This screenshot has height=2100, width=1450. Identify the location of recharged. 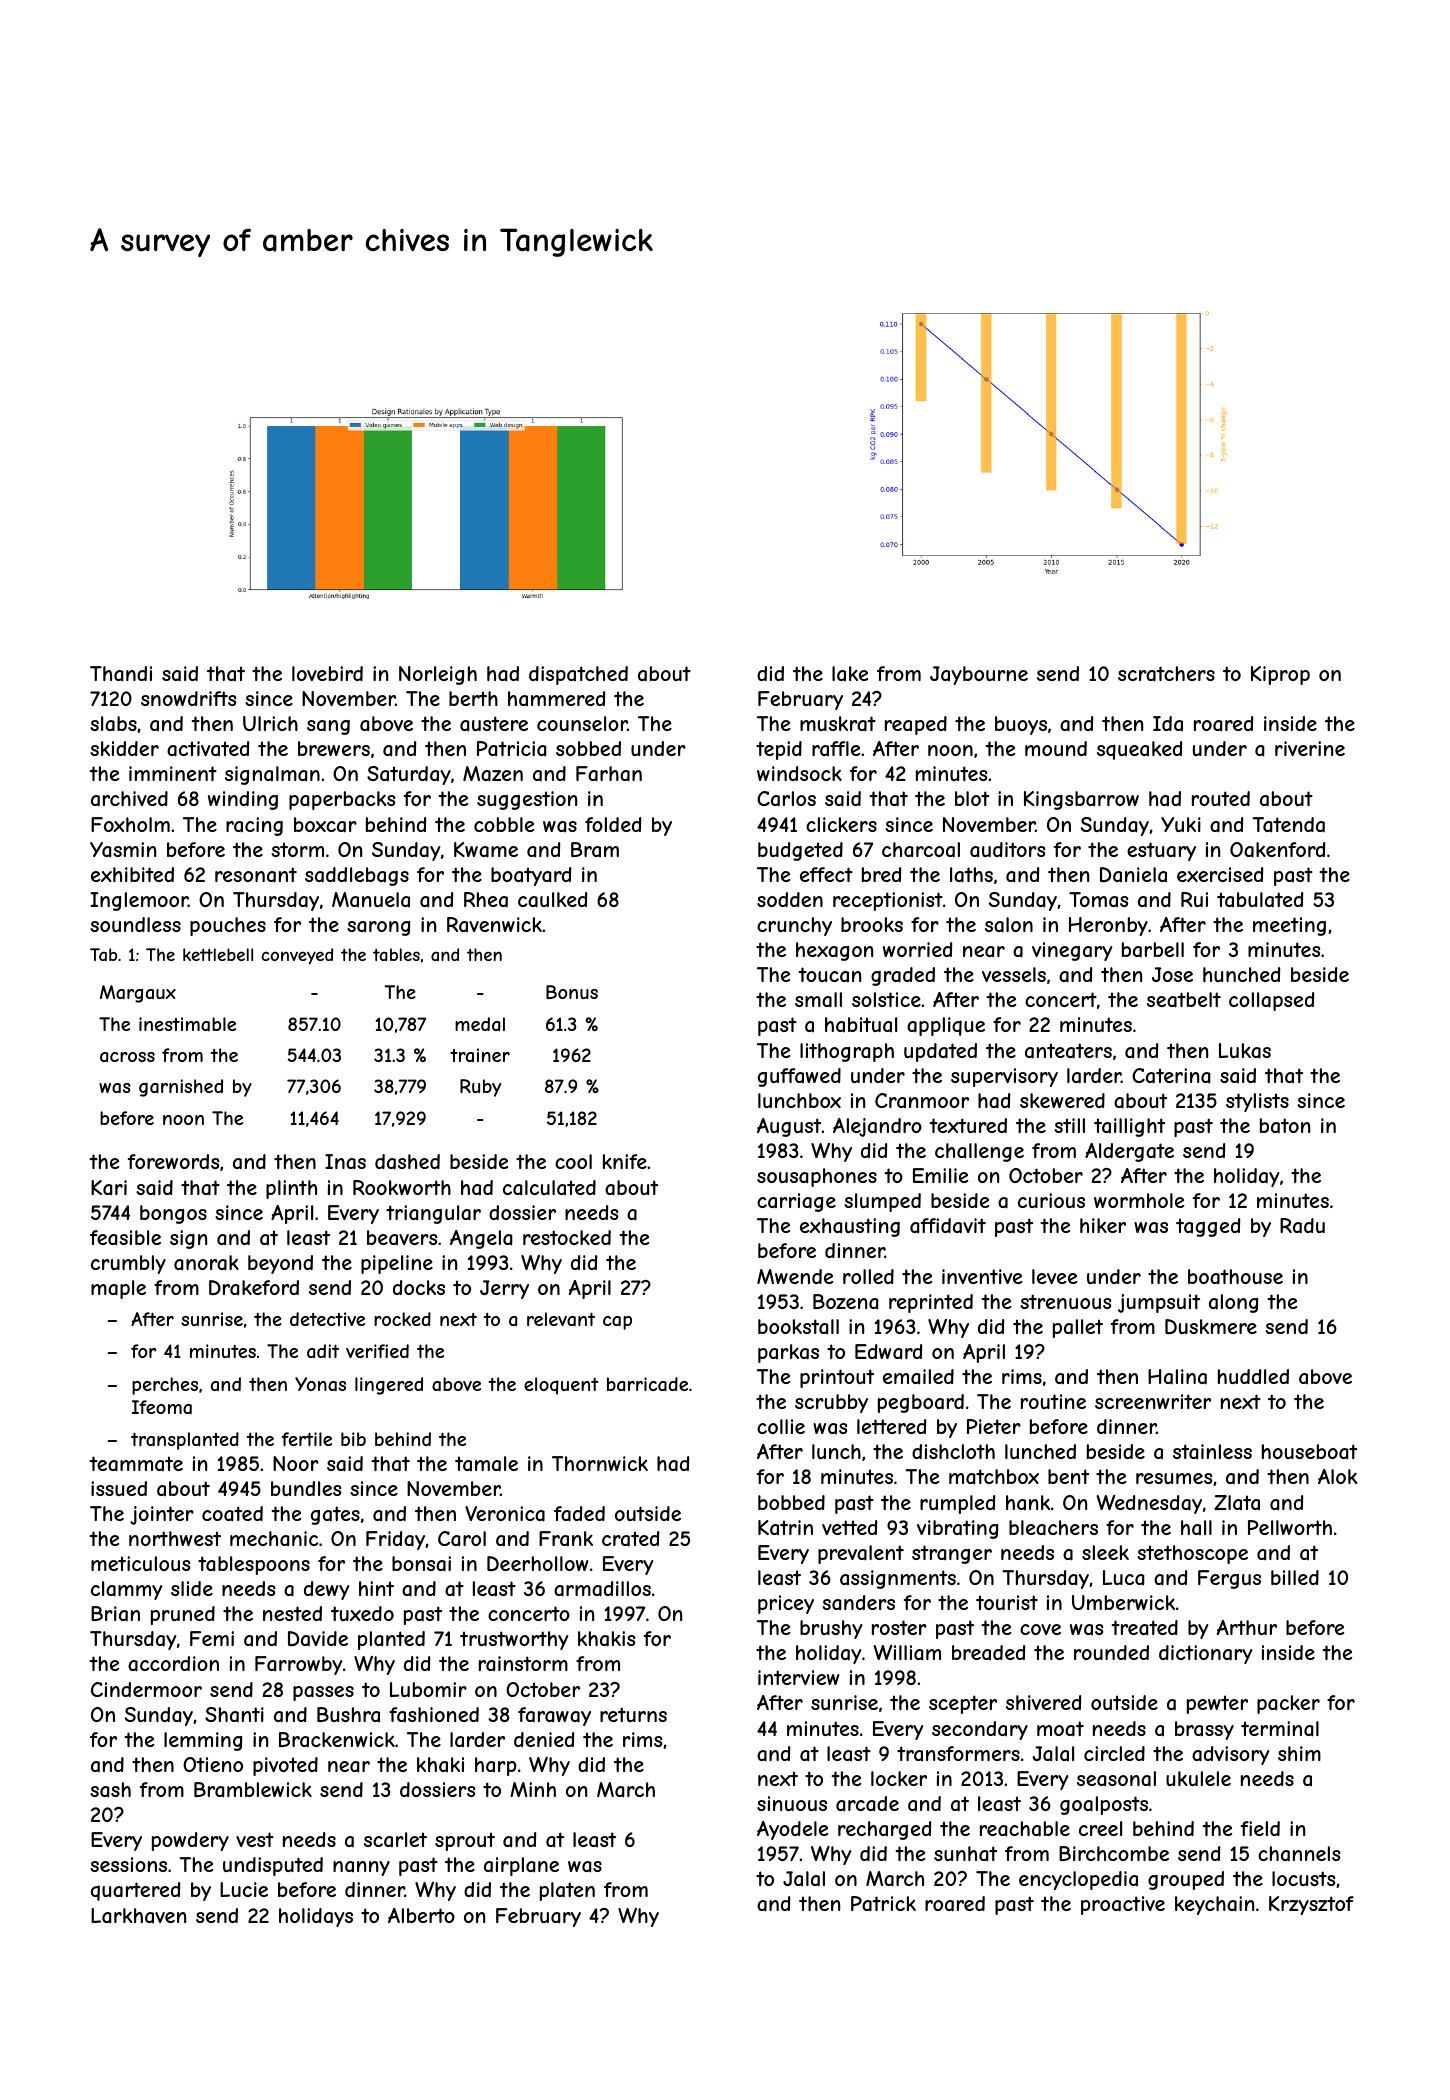
(884, 1830).
